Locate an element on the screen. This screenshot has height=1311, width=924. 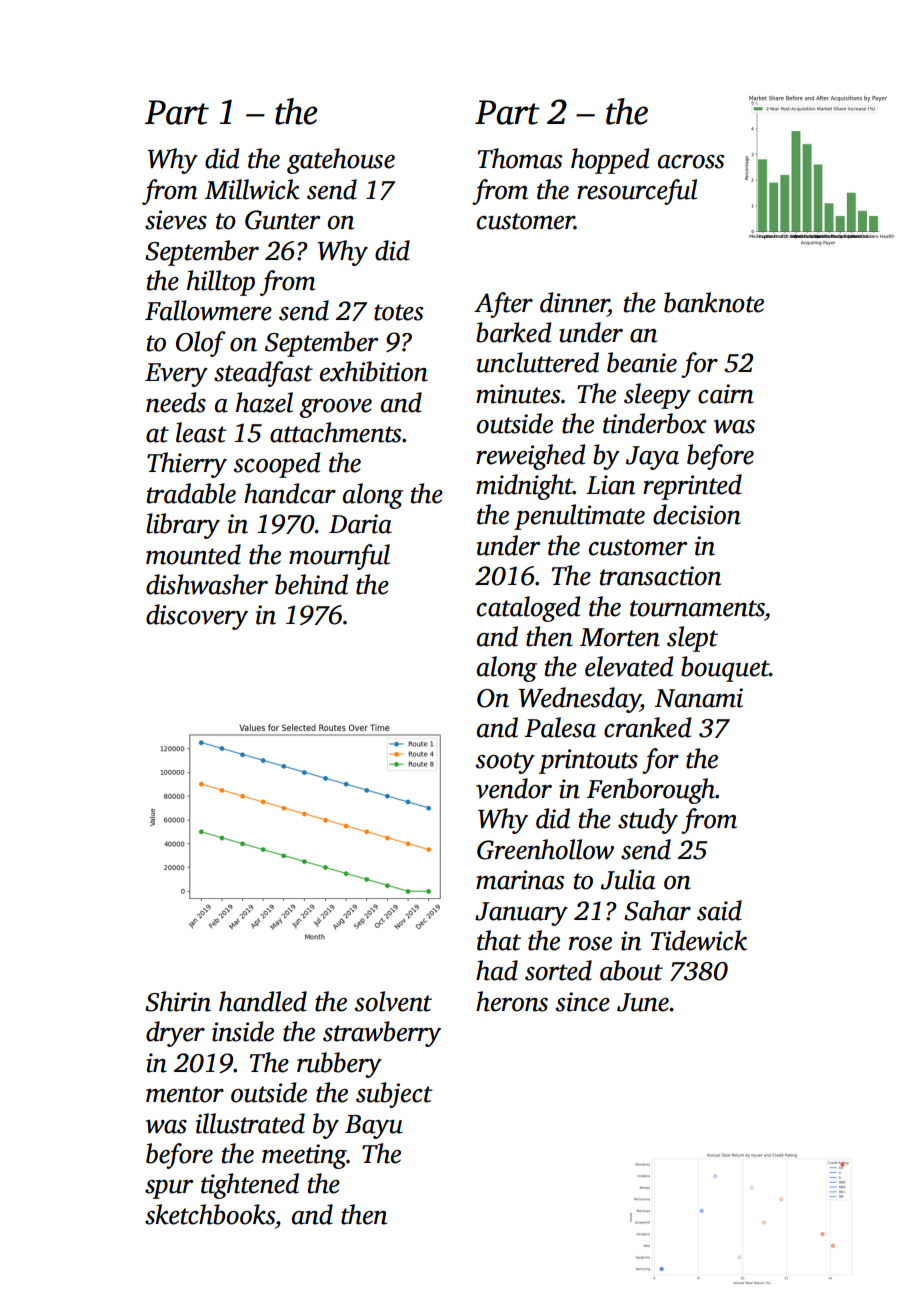
printouts is located at coordinates (588, 761).
